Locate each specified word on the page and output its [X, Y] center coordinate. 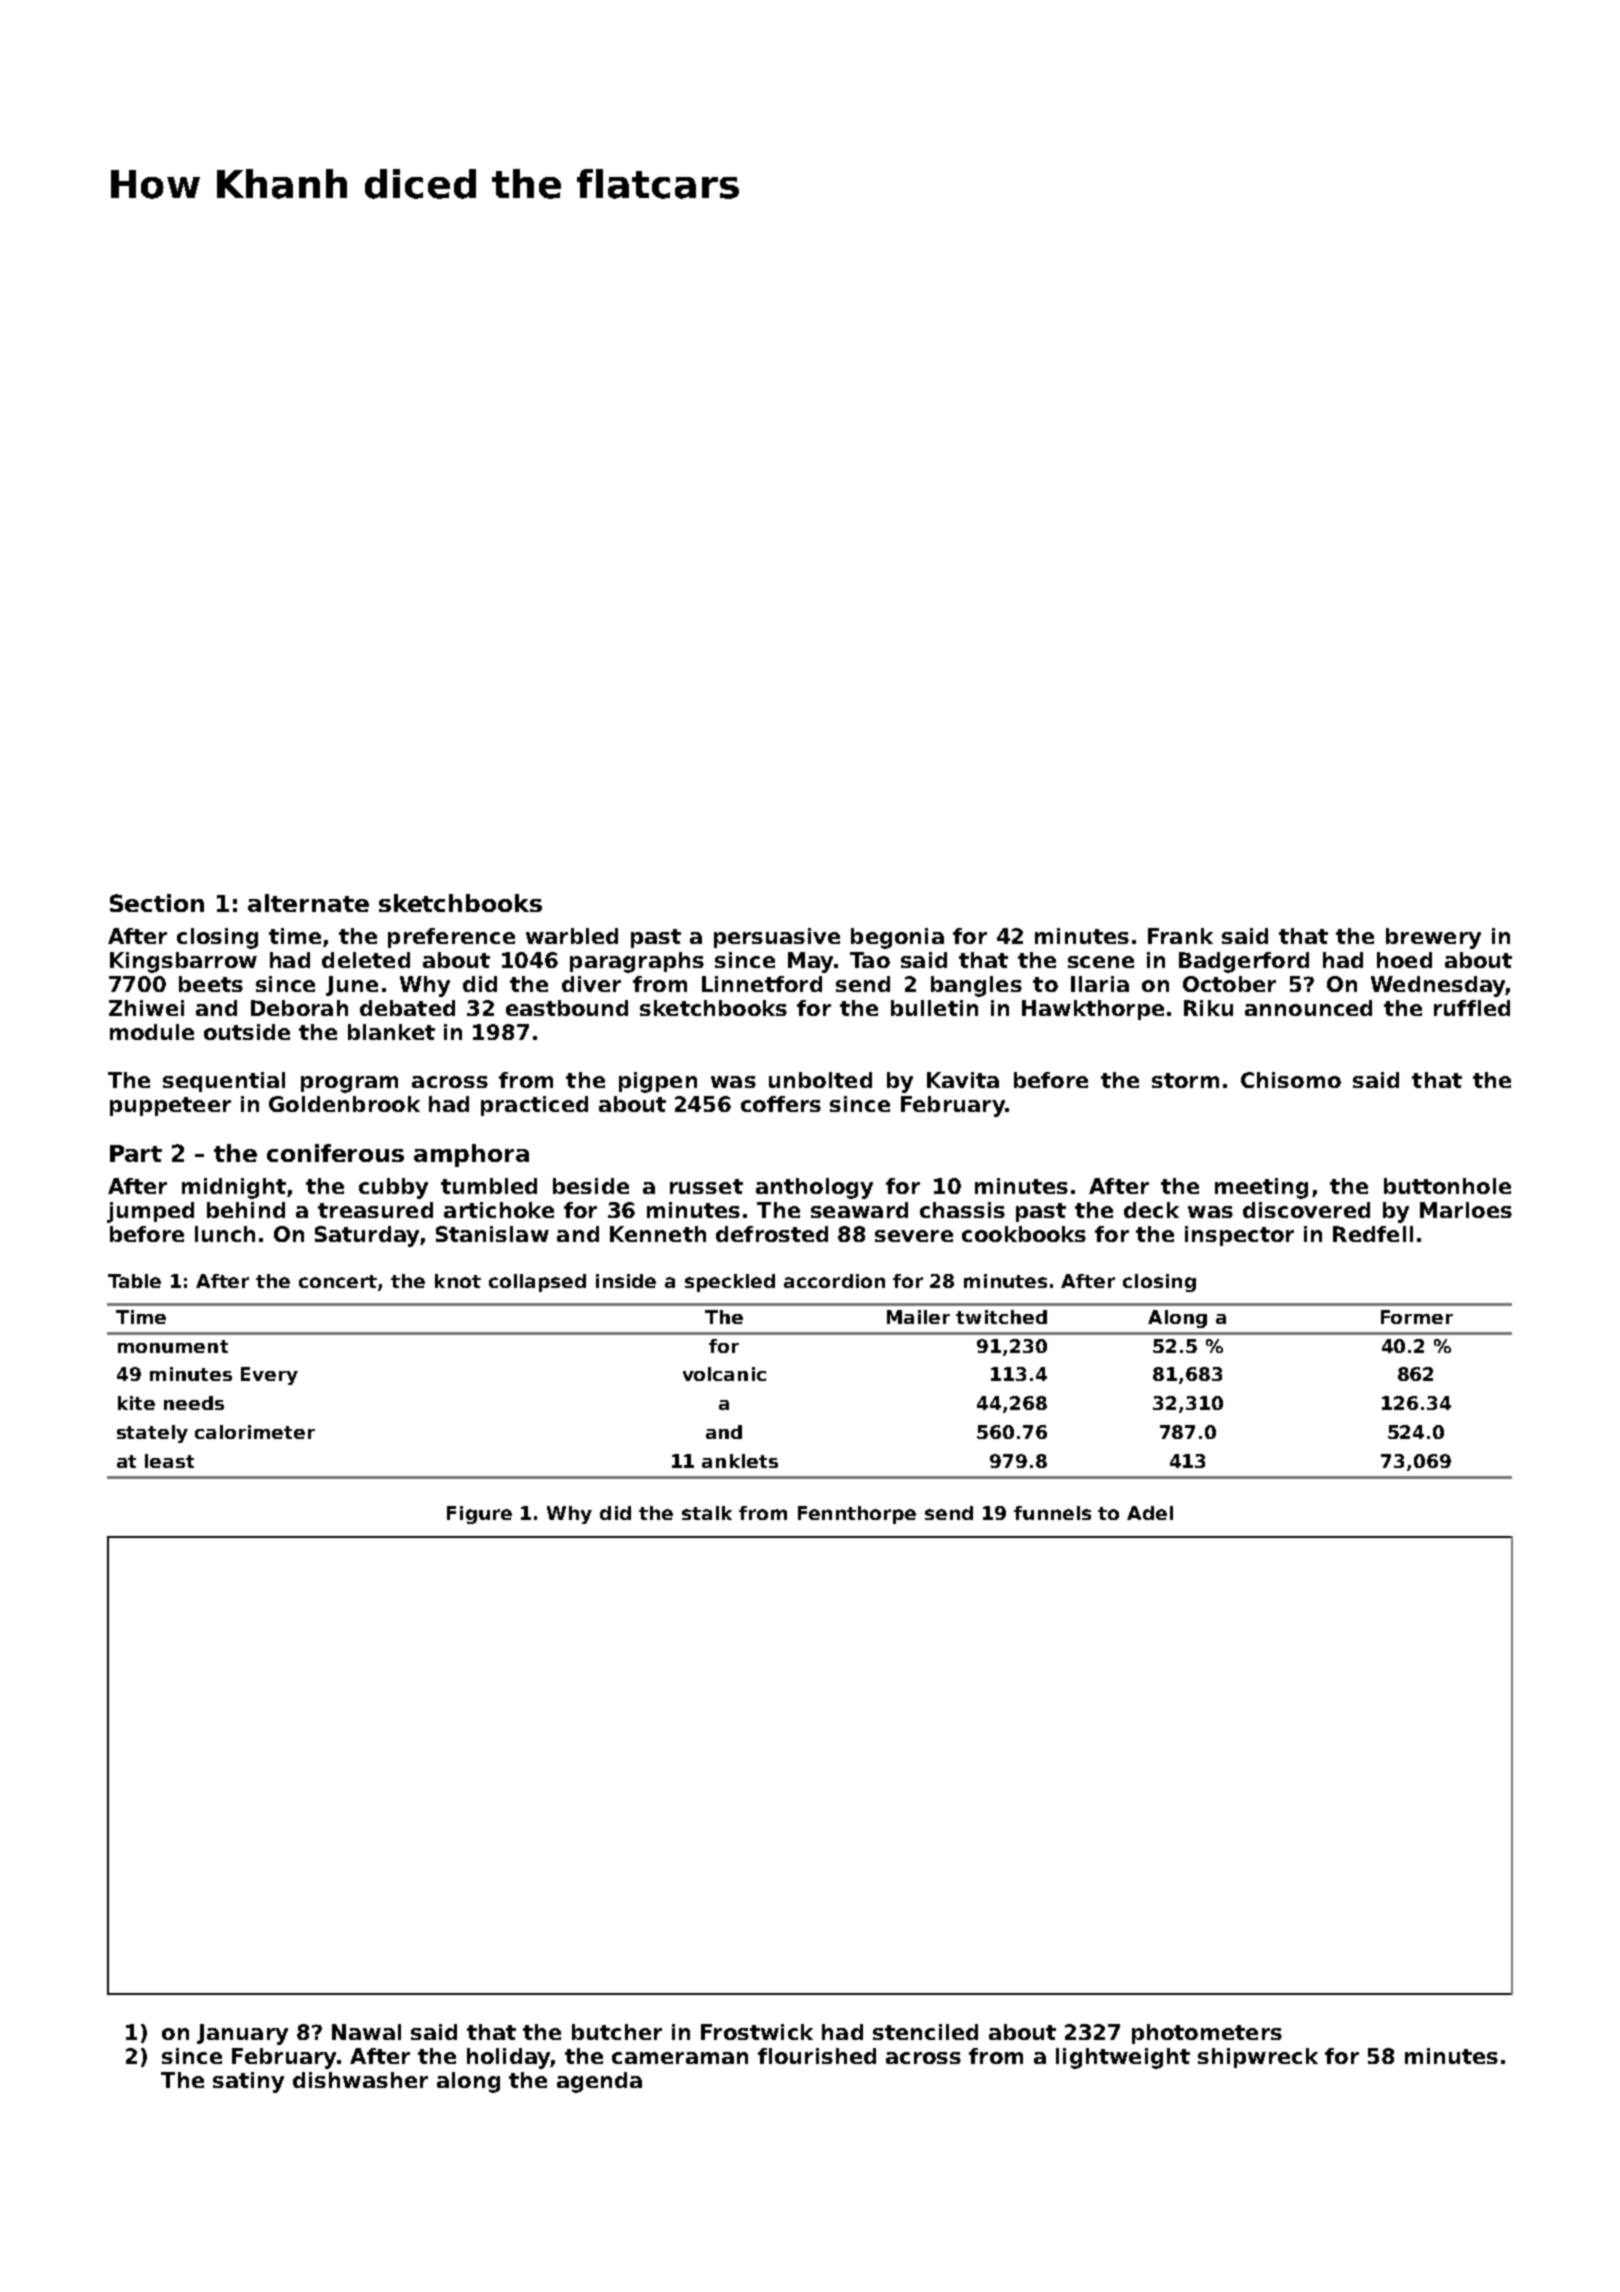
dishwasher [360, 2080]
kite [136, 1403]
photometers [1207, 2034]
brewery [1433, 938]
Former [1417, 1317]
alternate [308, 903]
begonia [897, 938]
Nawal [366, 2032]
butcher [617, 2032]
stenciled [925, 2032]
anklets [740, 1461]
